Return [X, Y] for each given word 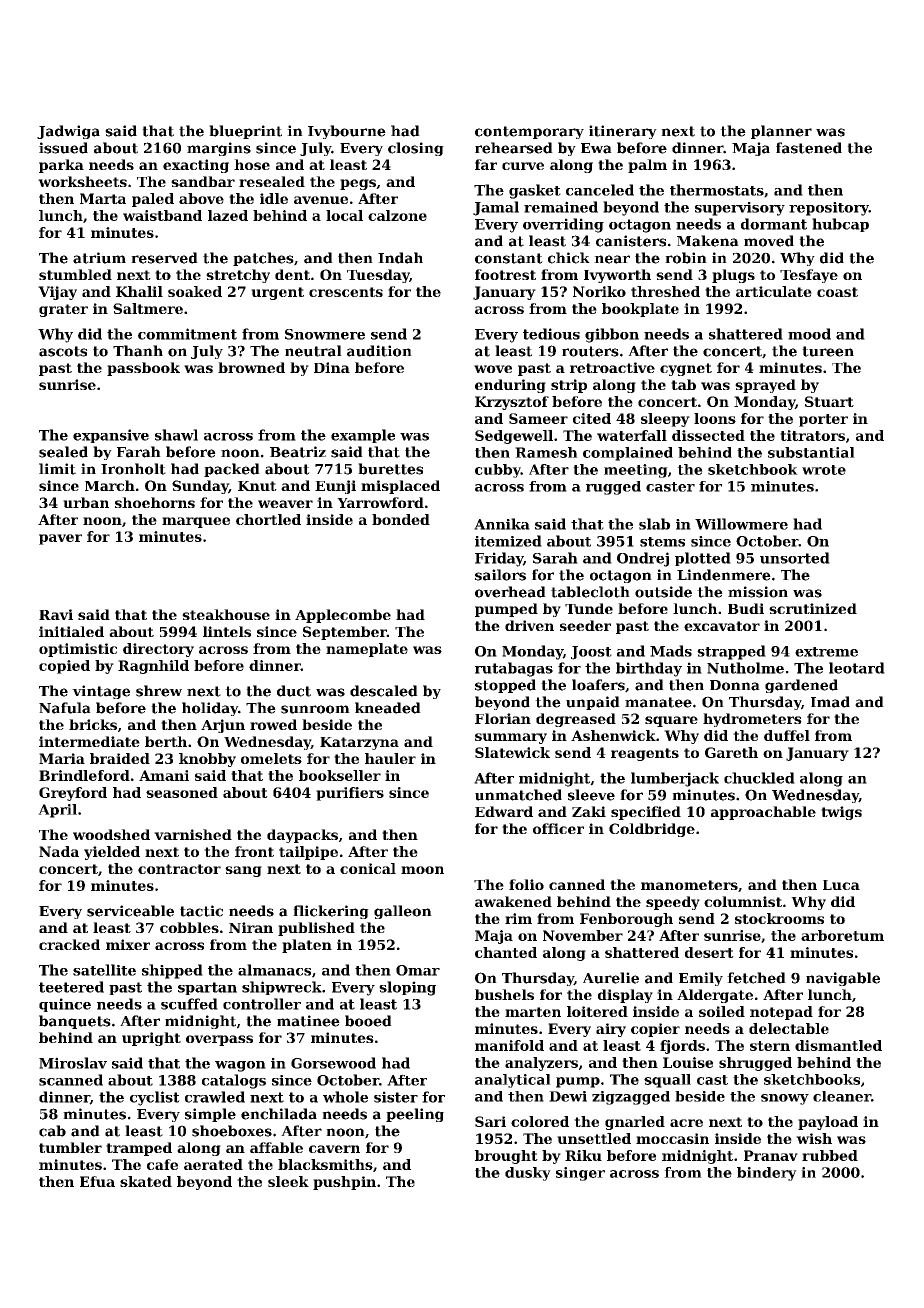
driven [529, 625]
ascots [63, 351]
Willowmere [741, 524]
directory [158, 650]
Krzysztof [512, 403]
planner [781, 132]
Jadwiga [68, 132]
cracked [69, 944]
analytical [513, 1081]
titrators [812, 435]
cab [52, 1131]
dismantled [838, 1045]
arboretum [842, 935]
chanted [506, 952]
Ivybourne [347, 132]
